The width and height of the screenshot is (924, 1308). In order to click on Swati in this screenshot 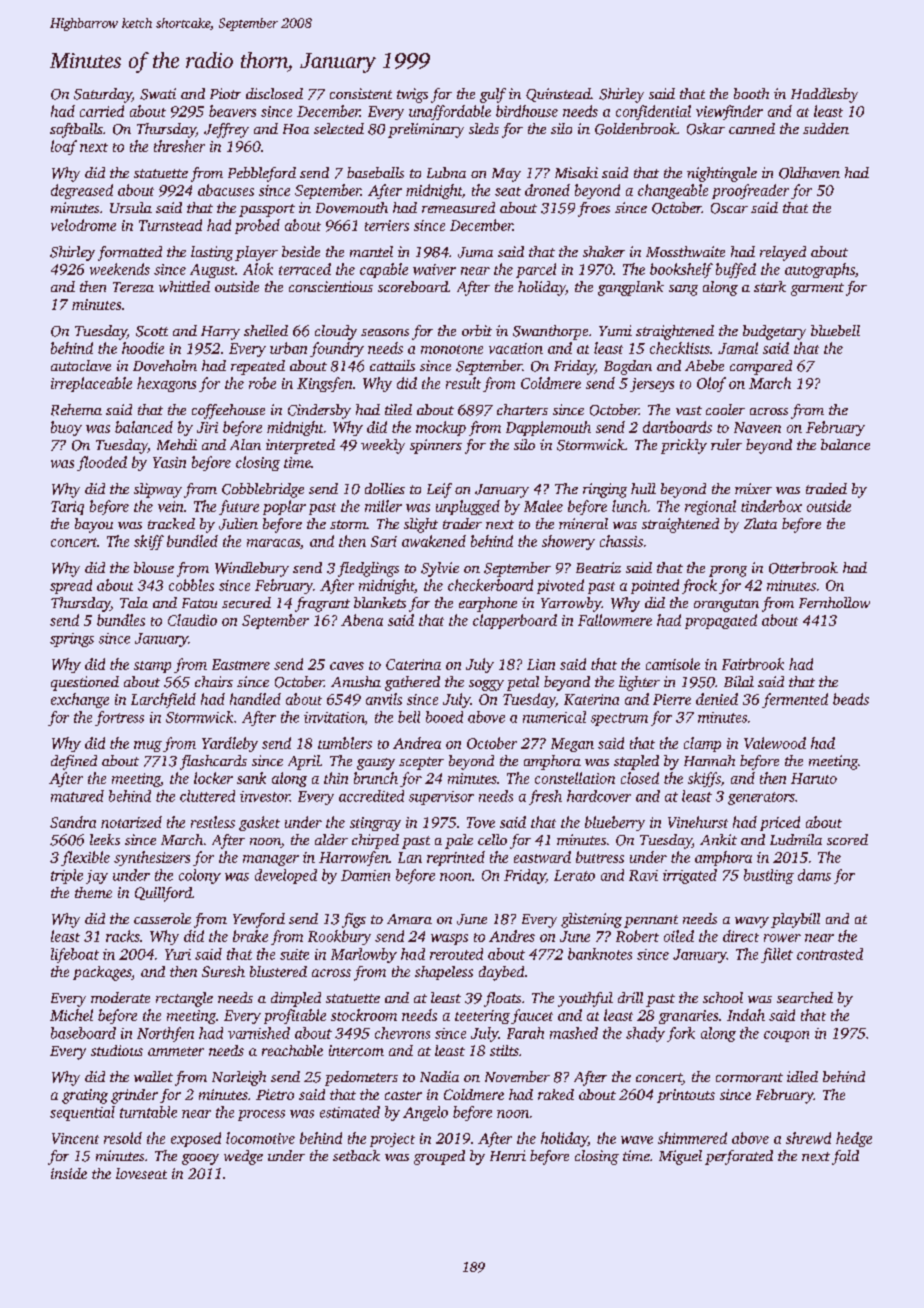, I will do `click(158, 94)`.
